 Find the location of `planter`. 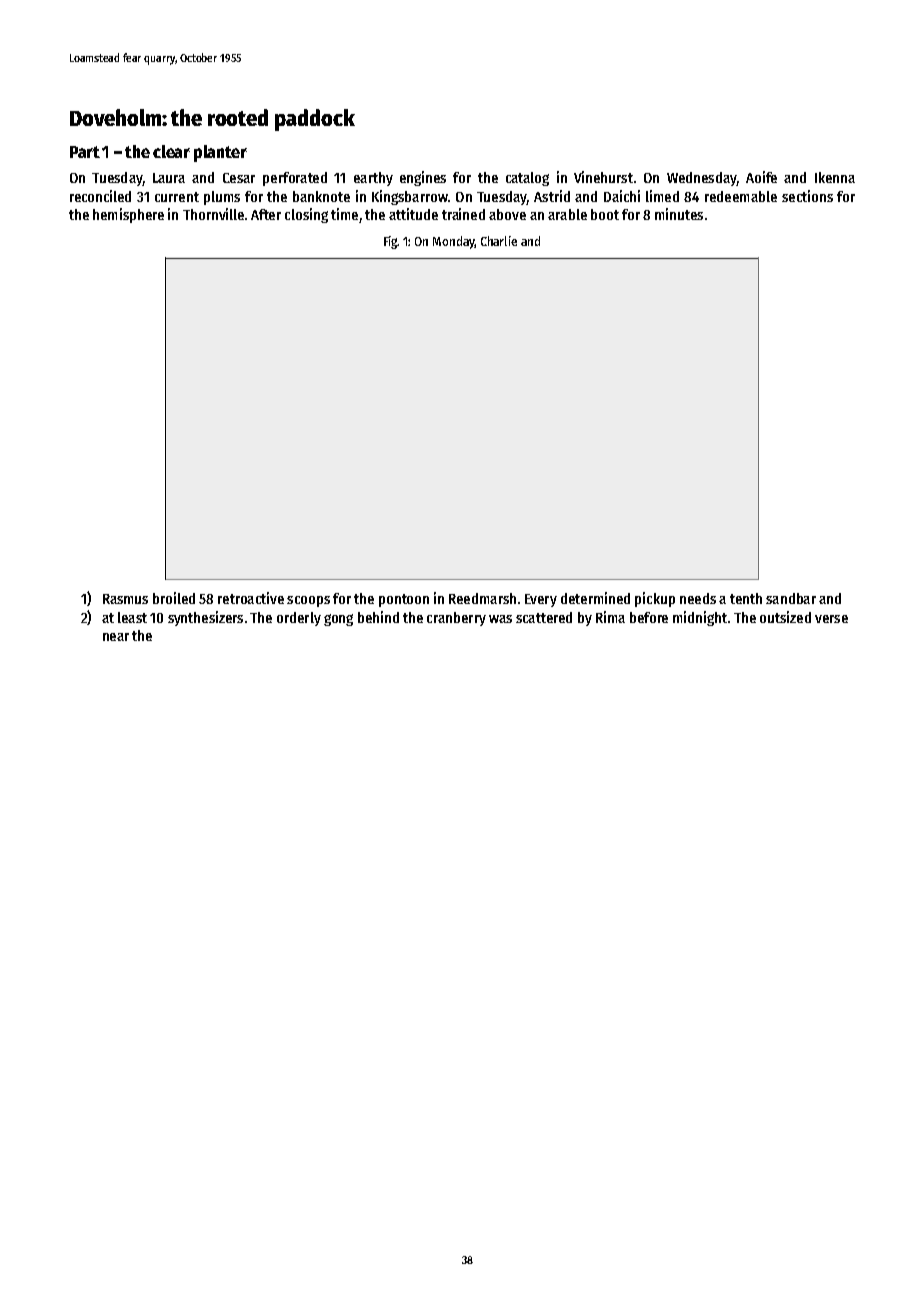

planter is located at coordinates (220, 153).
